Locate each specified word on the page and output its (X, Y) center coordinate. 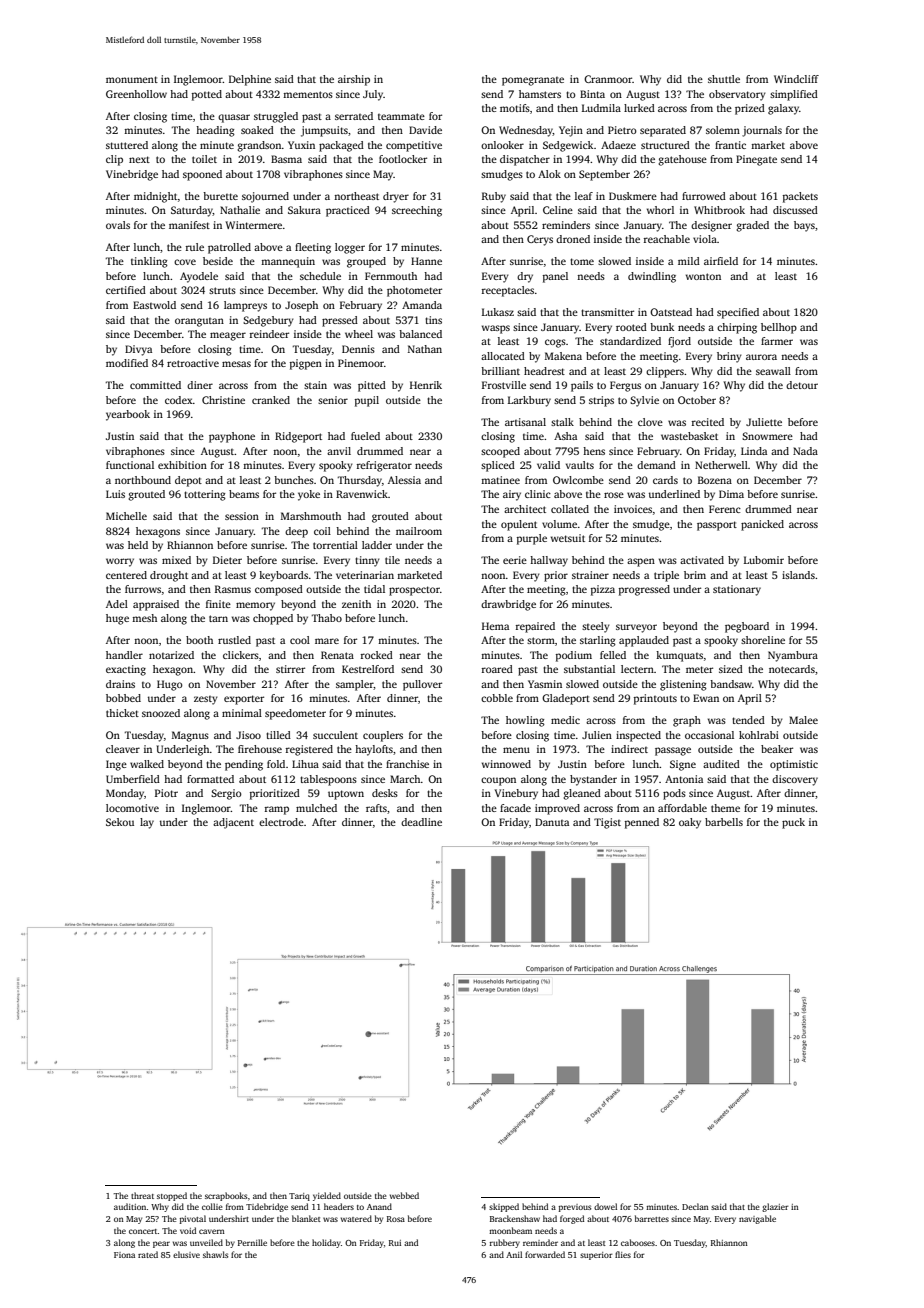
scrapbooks (226, 1196)
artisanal (525, 422)
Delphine (250, 80)
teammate (401, 116)
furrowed (704, 196)
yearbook (128, 415)
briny (729, 357)
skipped (504, 1207)
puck (793, 823)
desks (385, 793)
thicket (122, 713)
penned (642, 823)
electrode (281, 822)
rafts (376, 808)
